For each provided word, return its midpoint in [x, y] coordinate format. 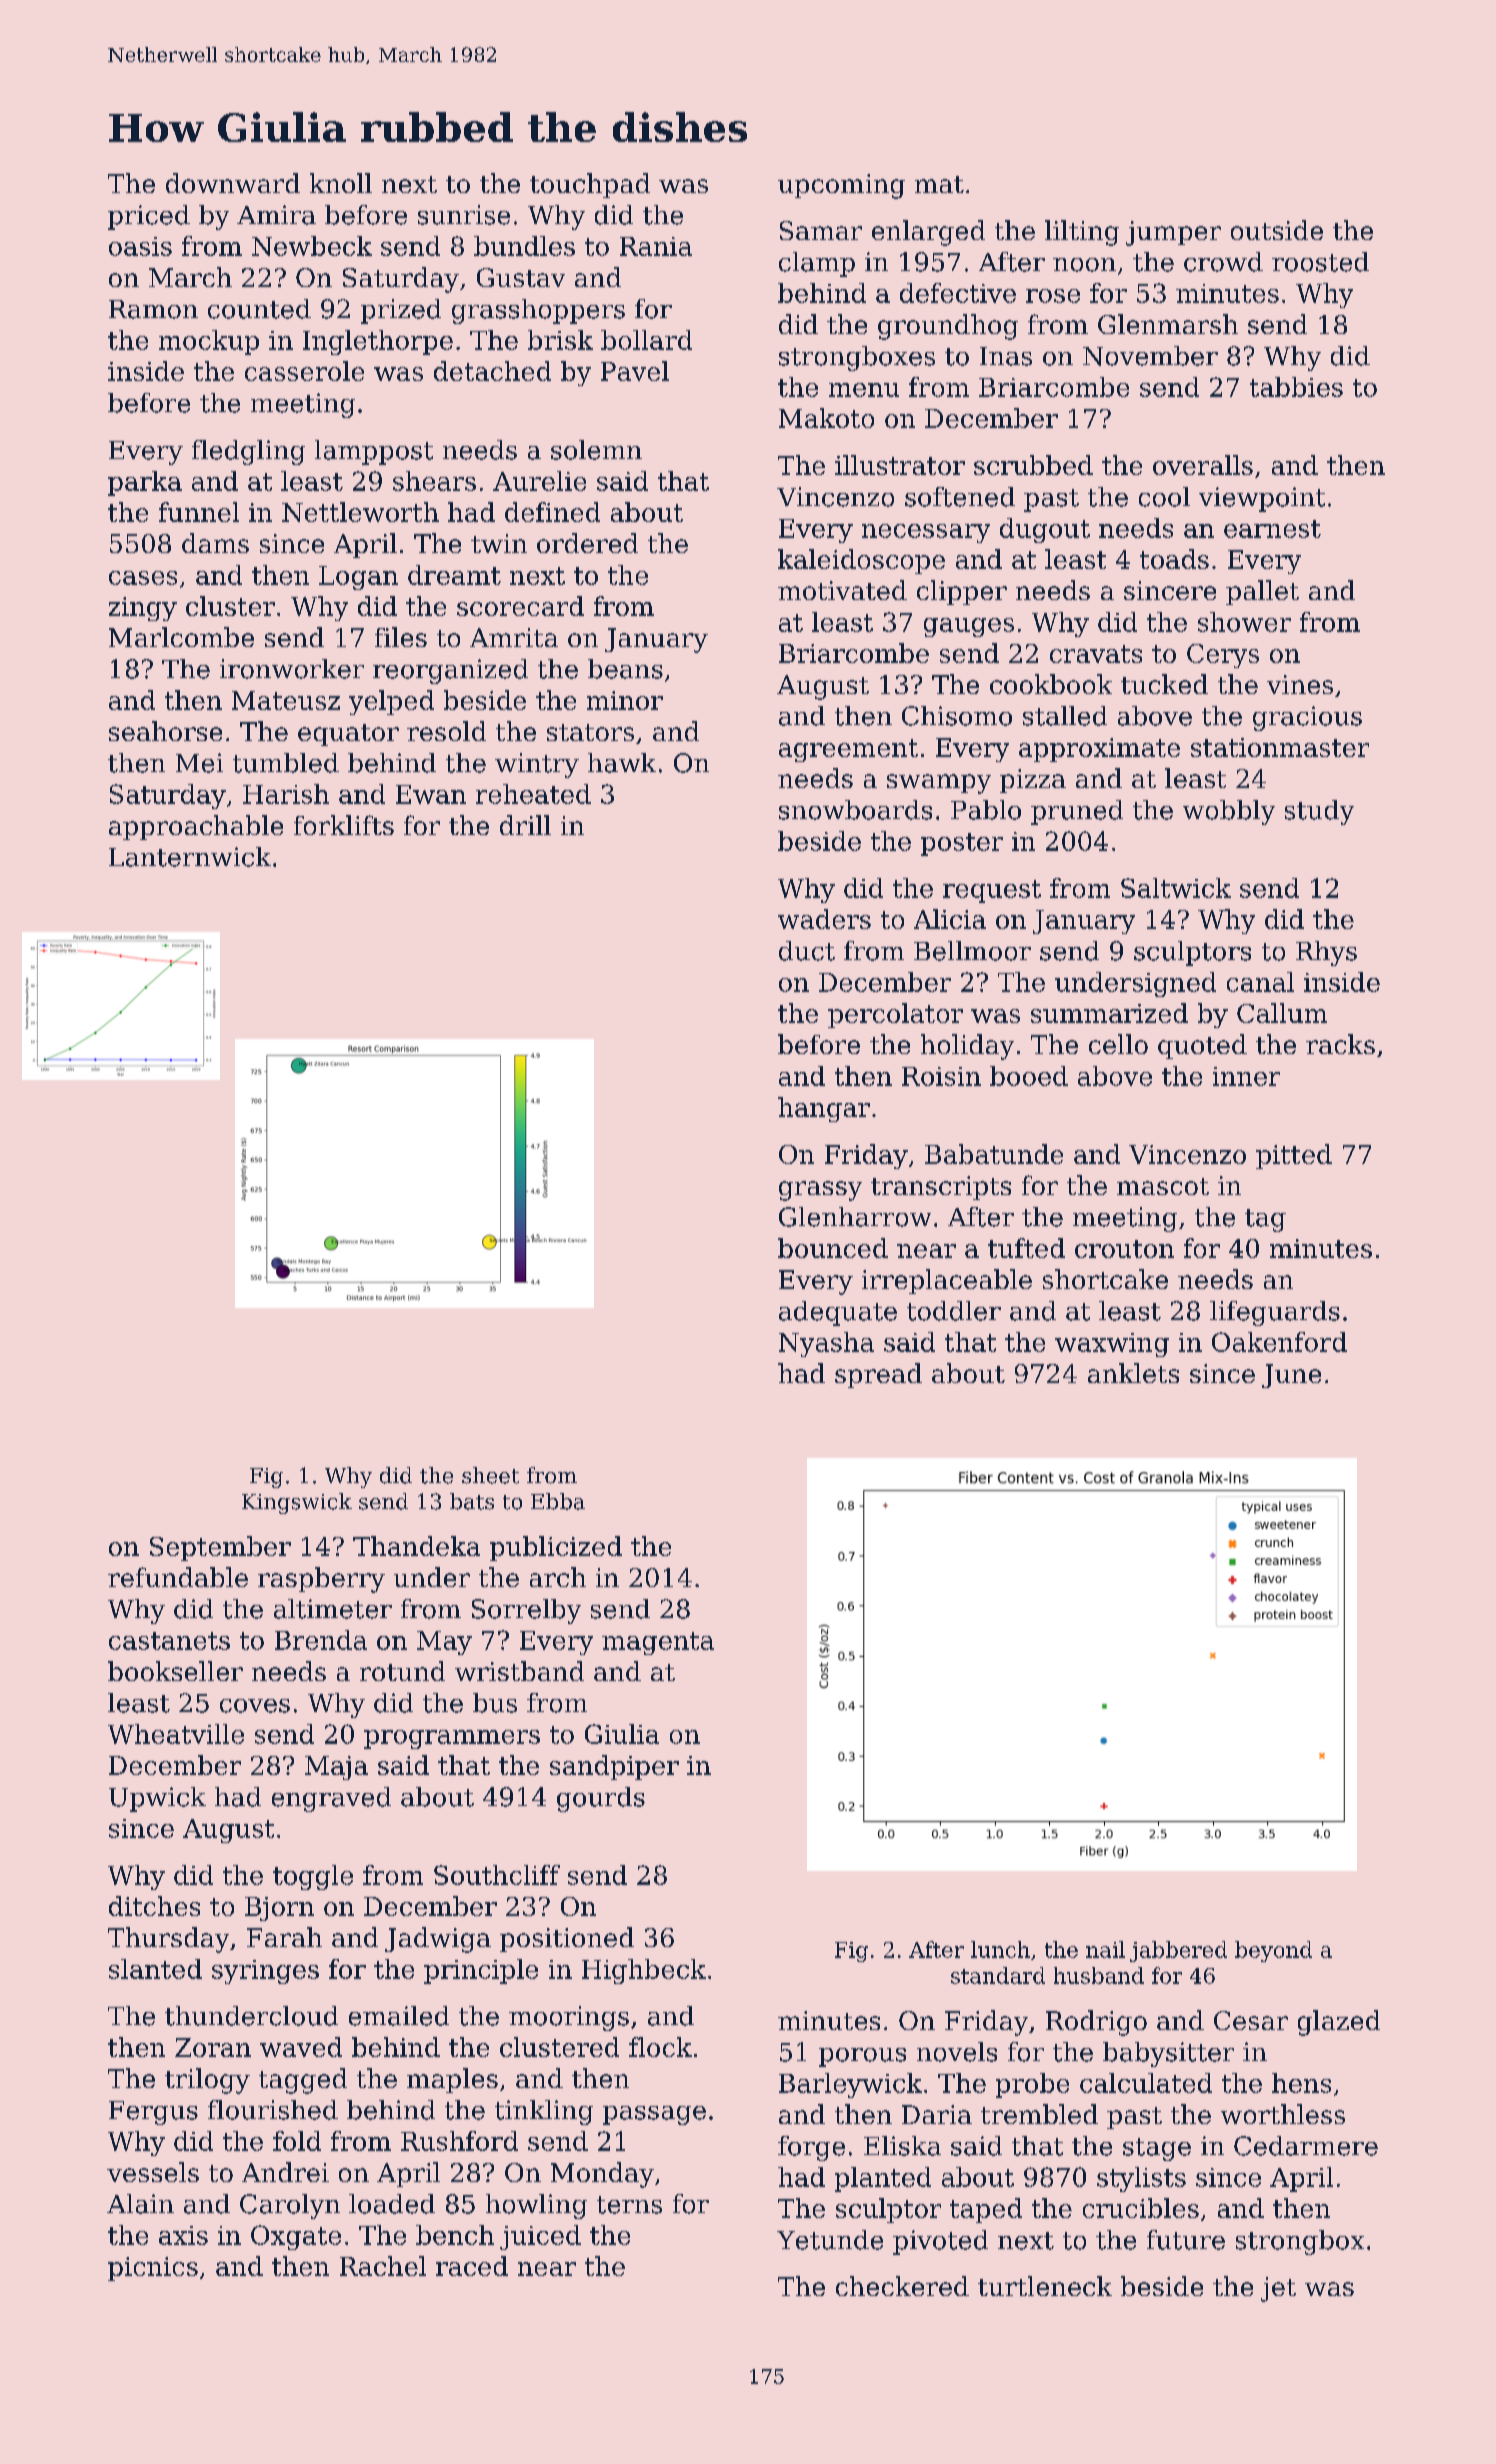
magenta [658, 1643]
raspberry [321, 1580]
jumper [1173, 233]
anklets [1133, 1373]
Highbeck [644, 1971]
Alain [140, 2204]
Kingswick [297, 1503]
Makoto [826, 418]
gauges [969, 627]
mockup [209, 342]
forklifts [344, 825]
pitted [1294, 1156]
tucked [1164, 684]
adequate [838, 1313]
